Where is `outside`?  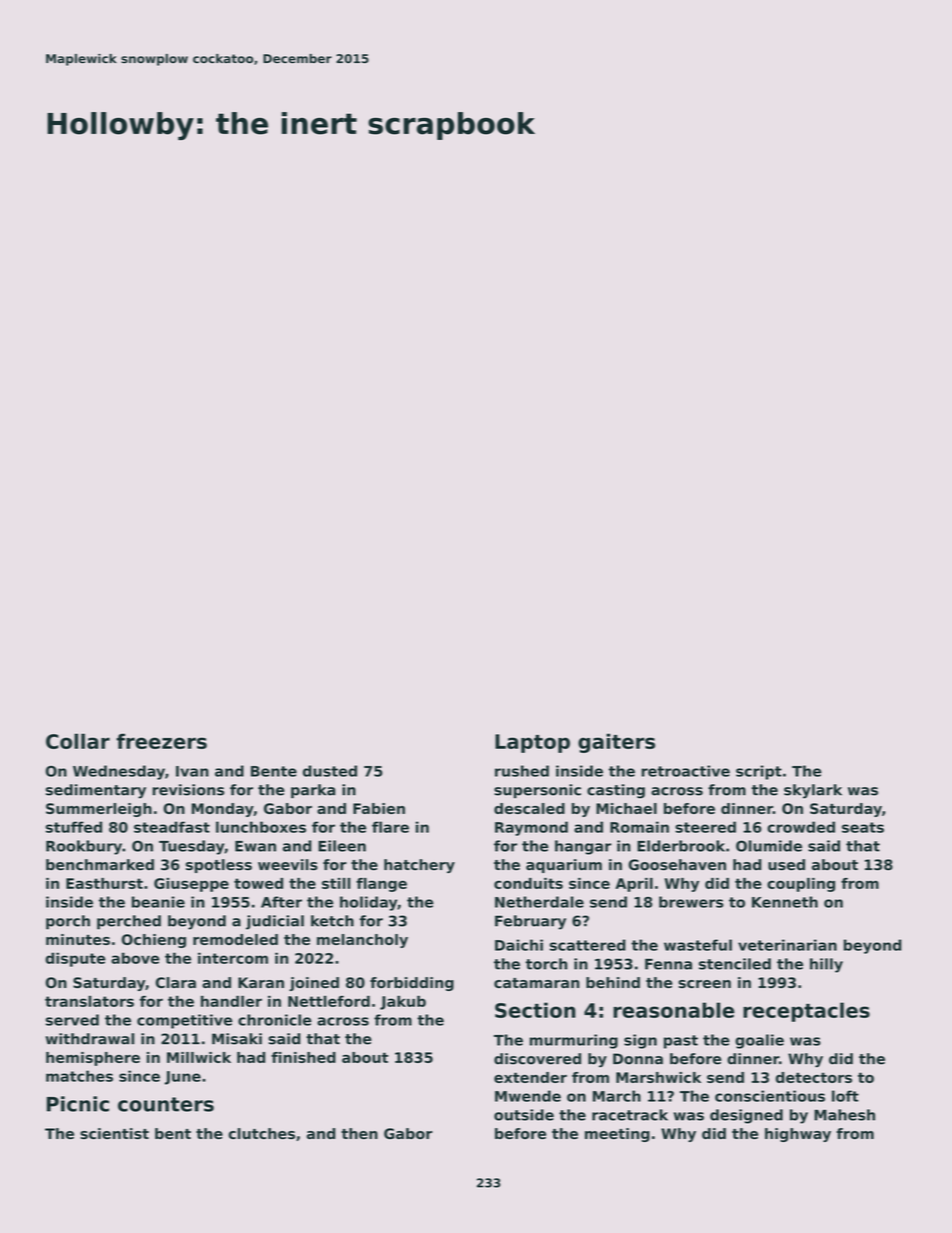
outside is located at coordinates (524, 1115).
